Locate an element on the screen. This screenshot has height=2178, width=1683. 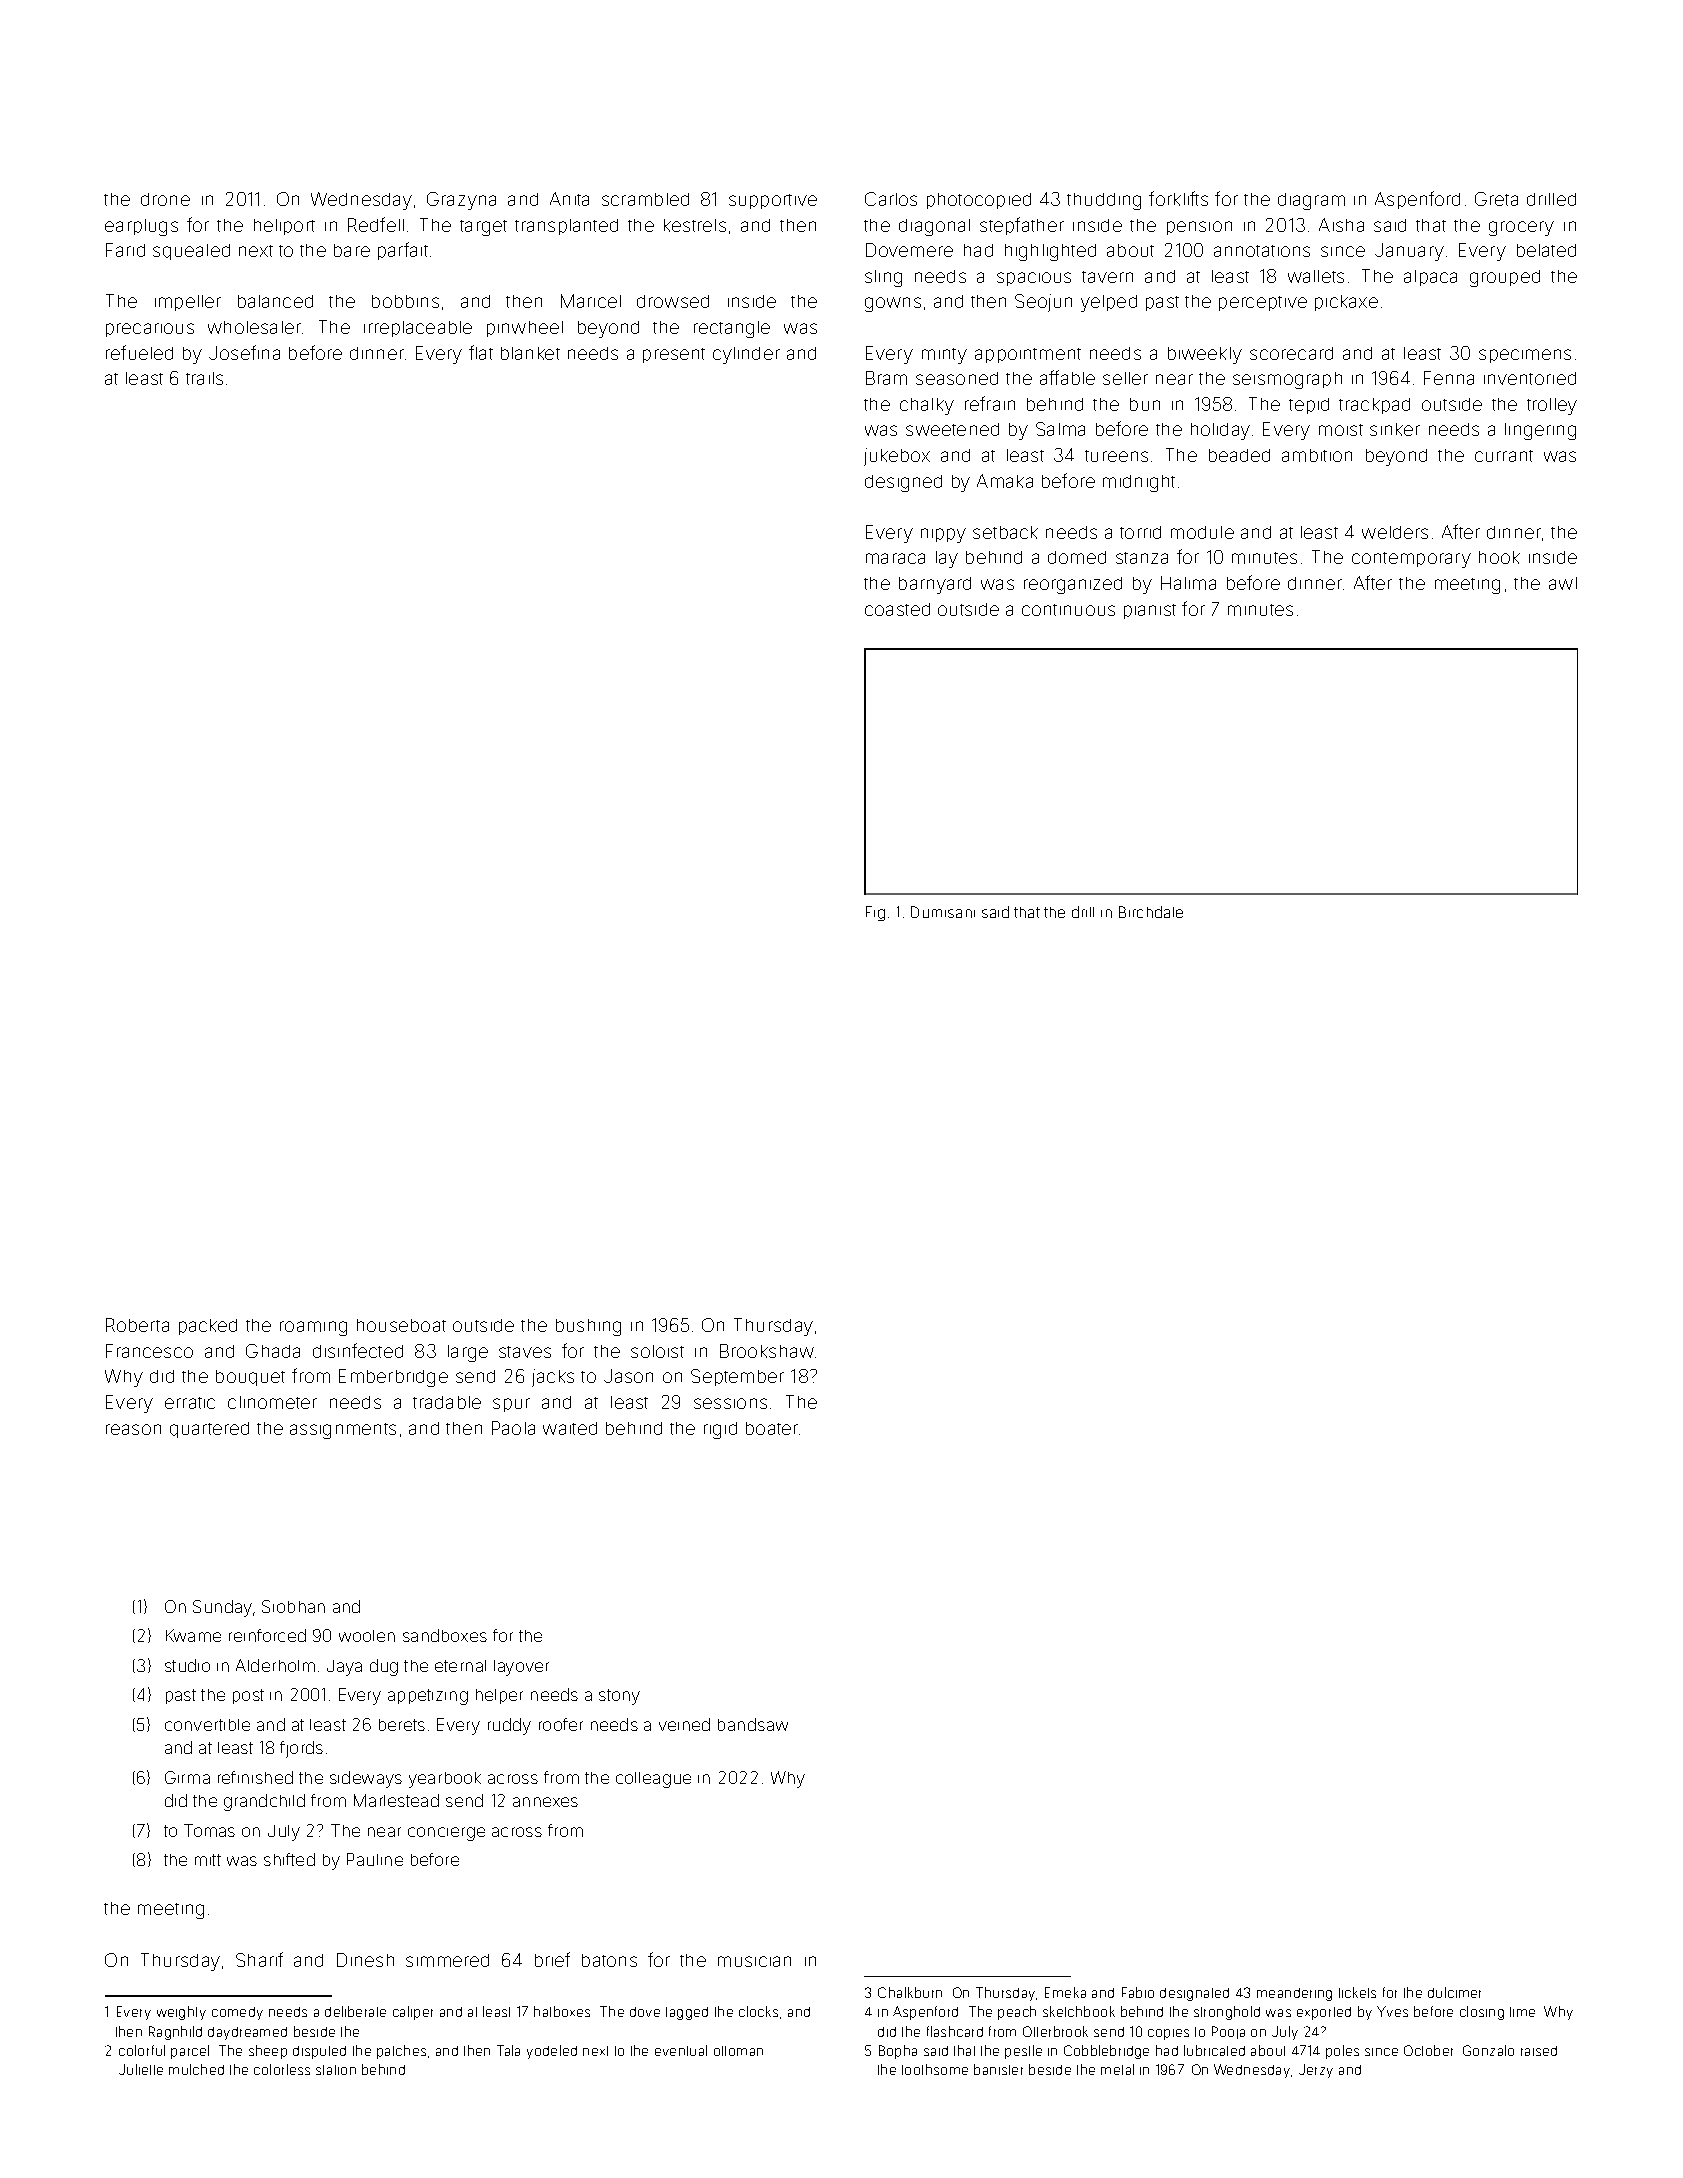
bushing is located at coordinates (588, 1327).
